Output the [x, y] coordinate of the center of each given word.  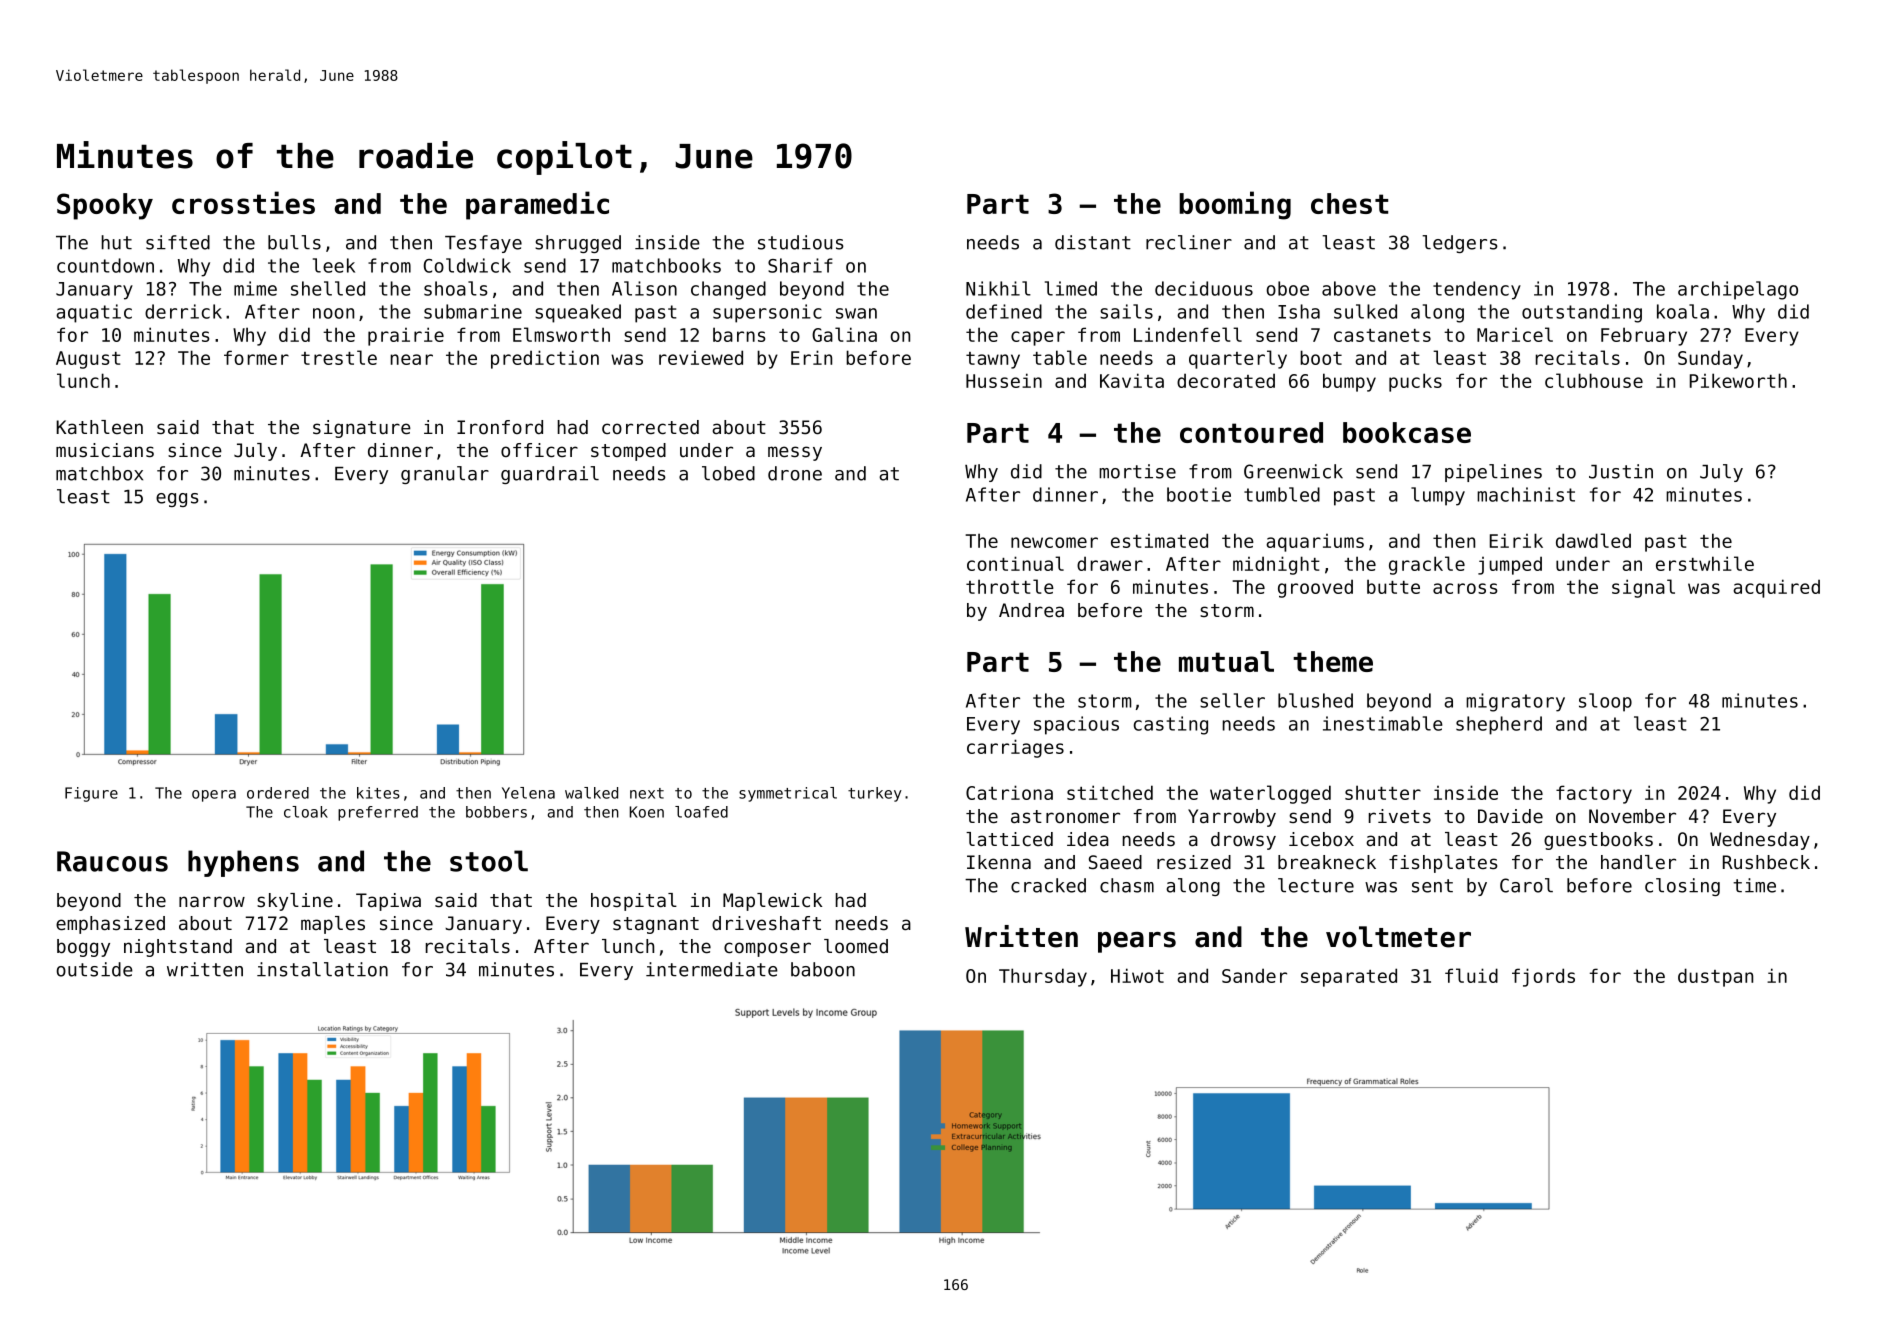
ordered [278, 793]
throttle [1010, 586]
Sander [1254, 975]
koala [1683, 311]
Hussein [1004, 380]
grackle [1427, 565]
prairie [406, 336]
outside [94, 969]
